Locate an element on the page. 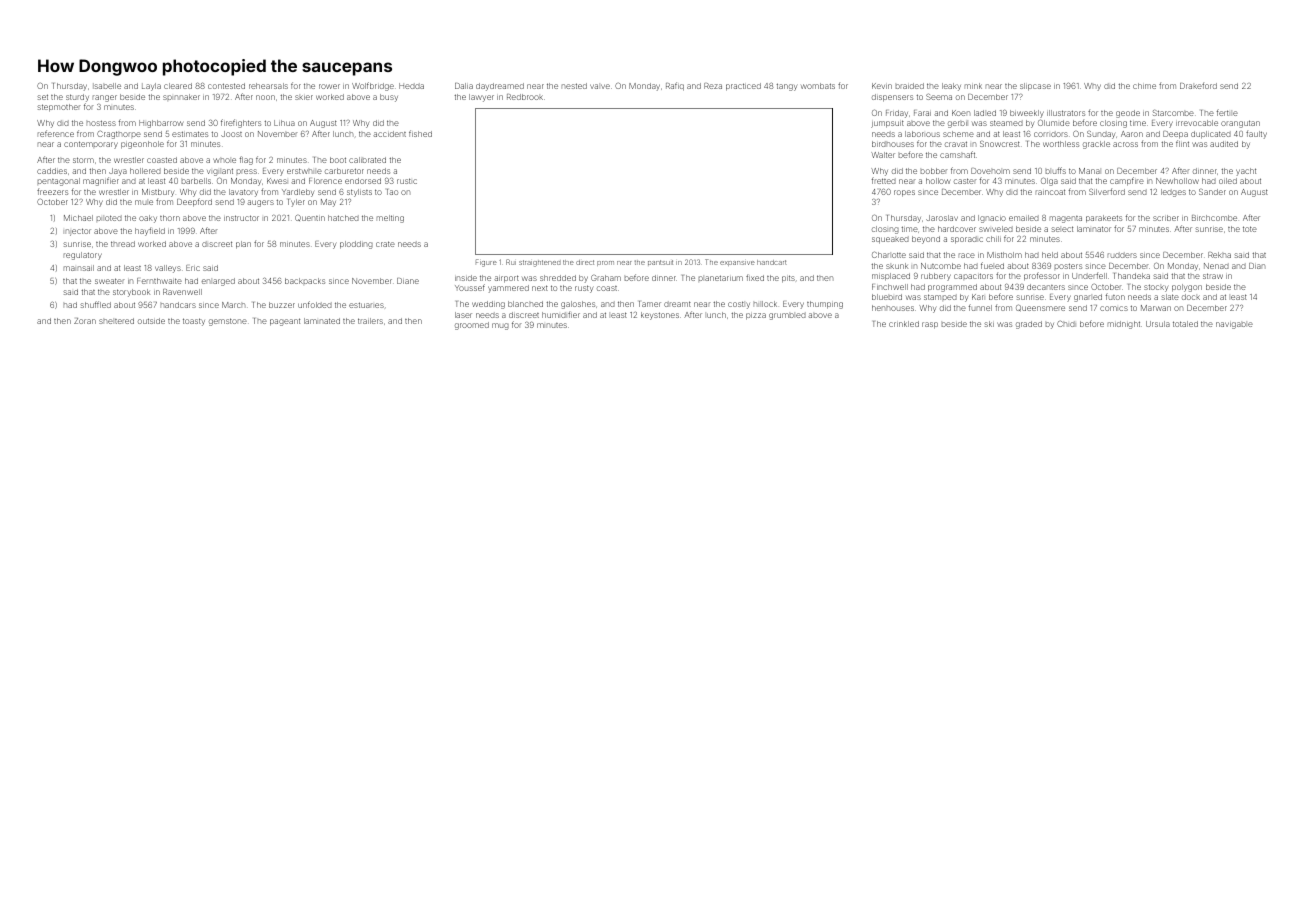 This image has width=1308, height=924. gemstone is located at coordinates (228, 322).
